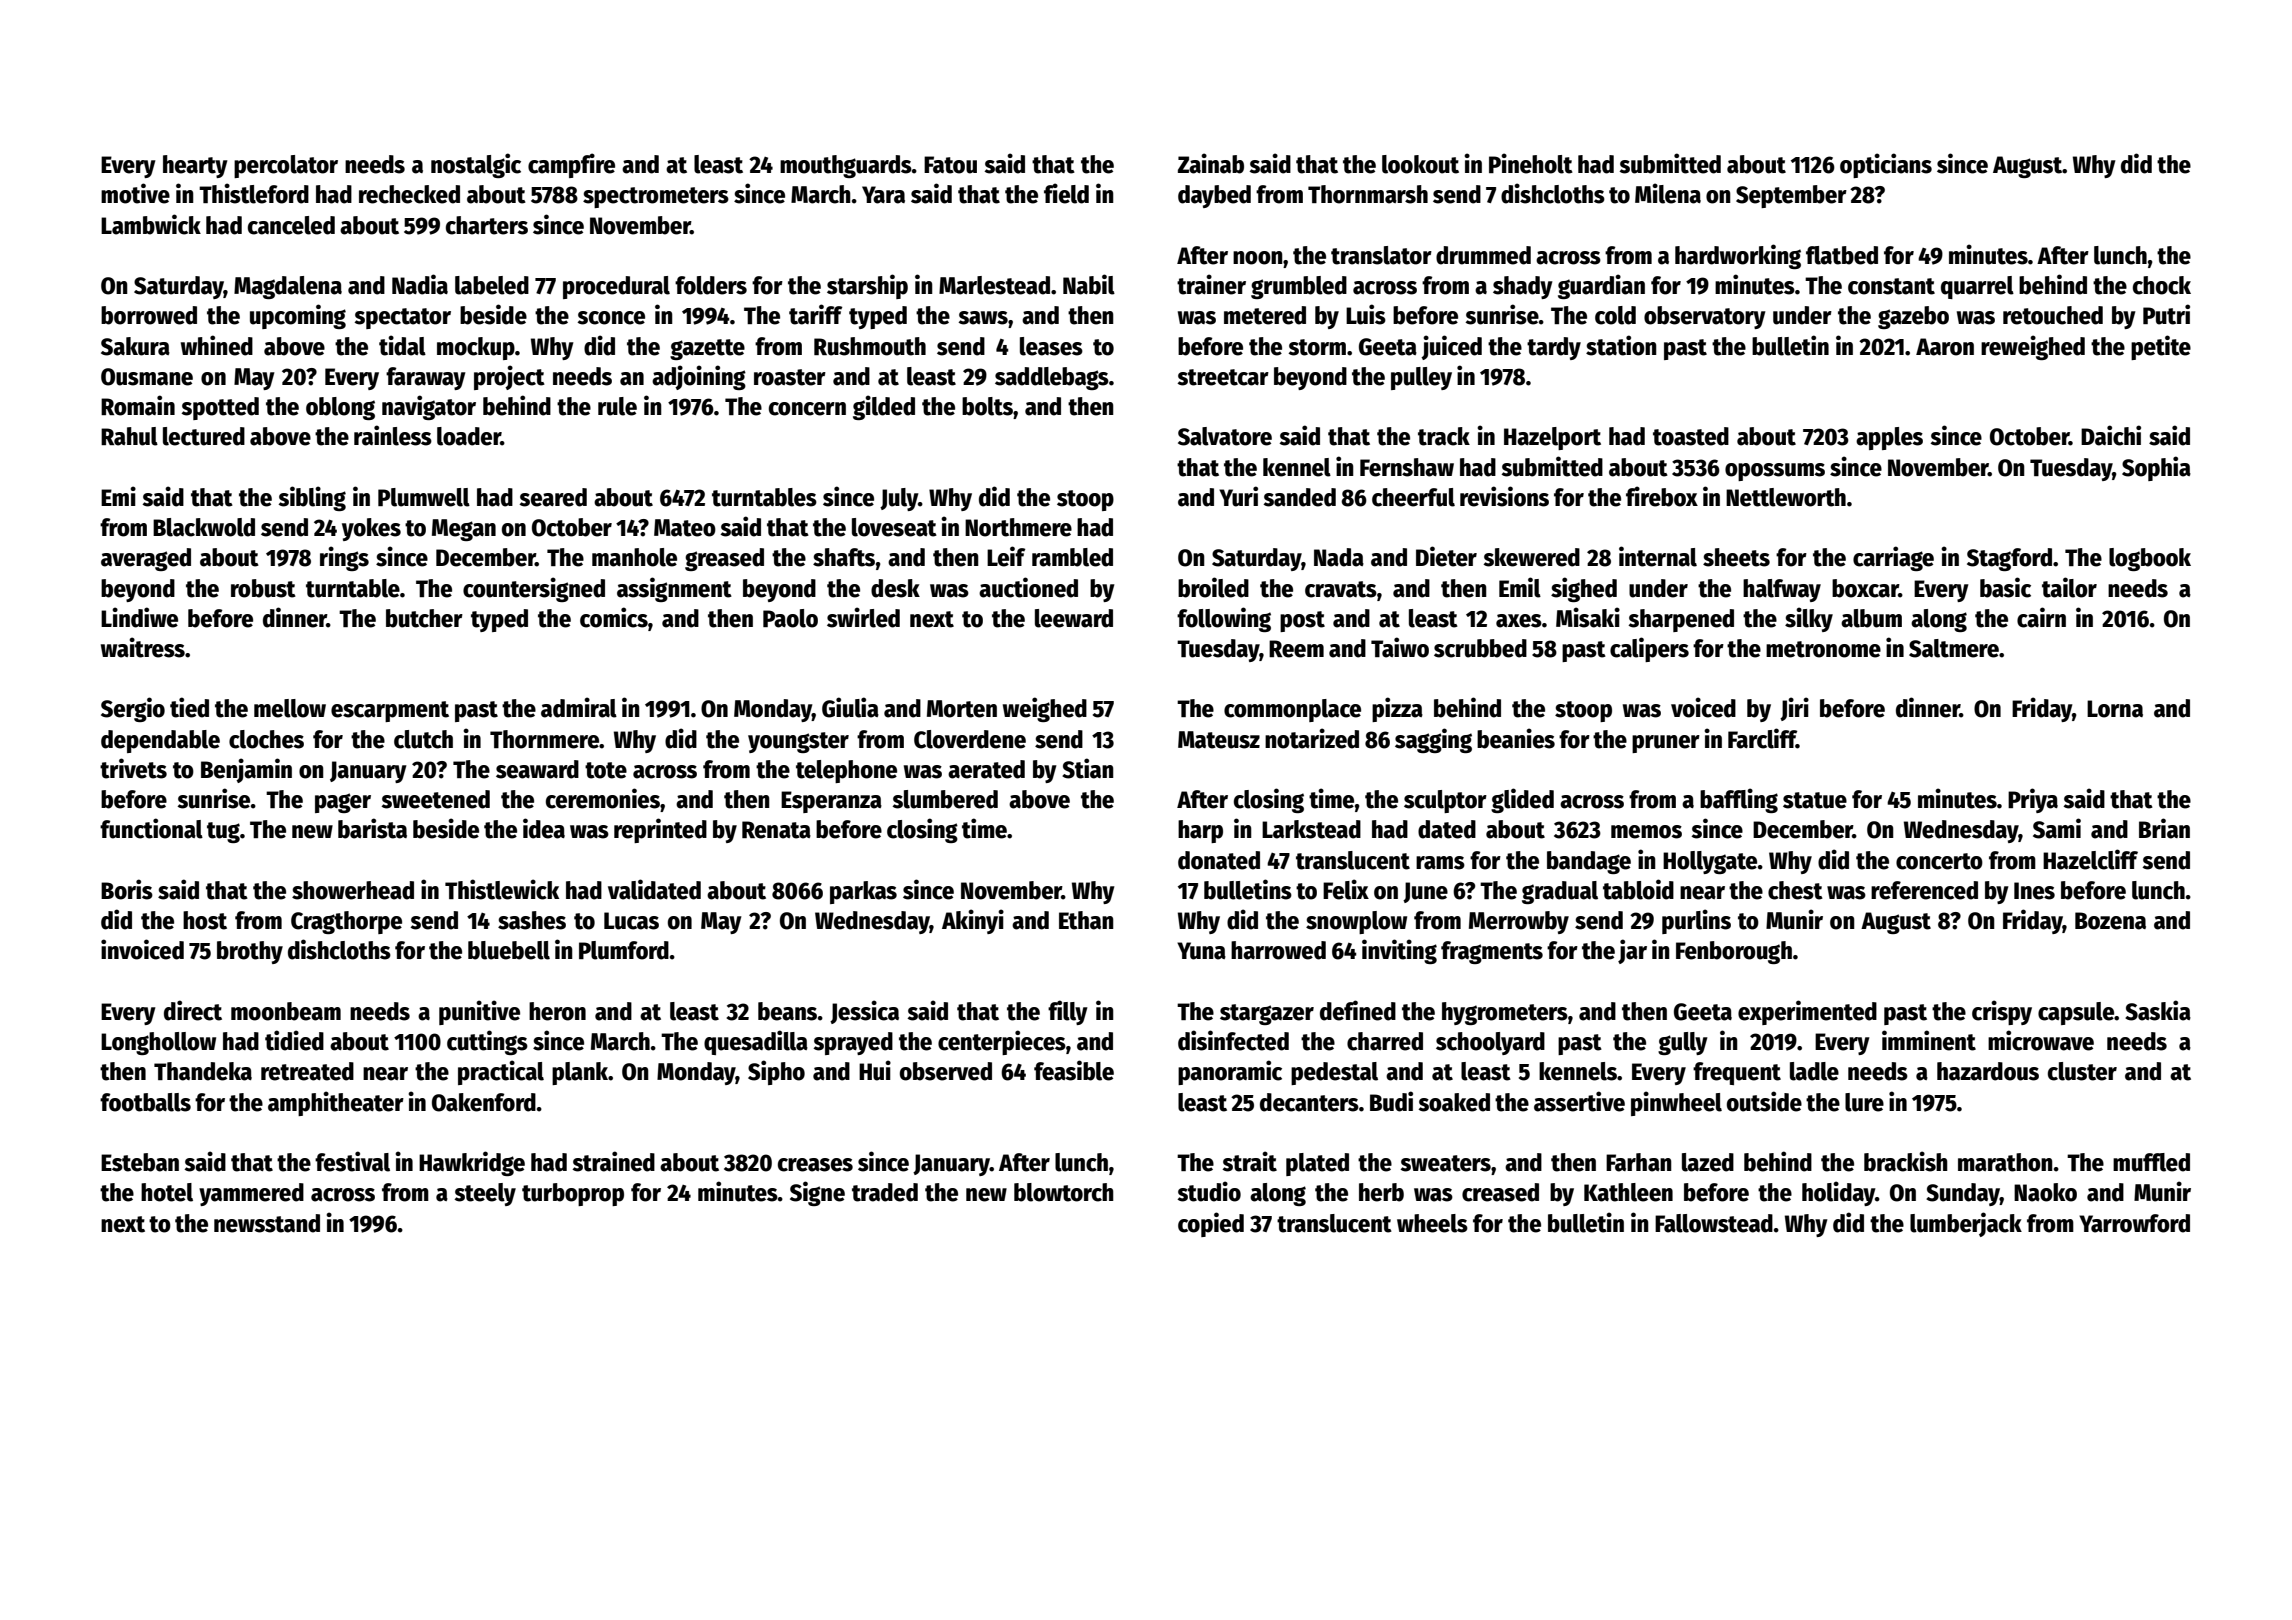 This screenshot has height=1620, width=2292. What do you see at coordinates (1230, 1072) in the screenshot?
I see `panoramic` at bounding box center [1230, 1072].
